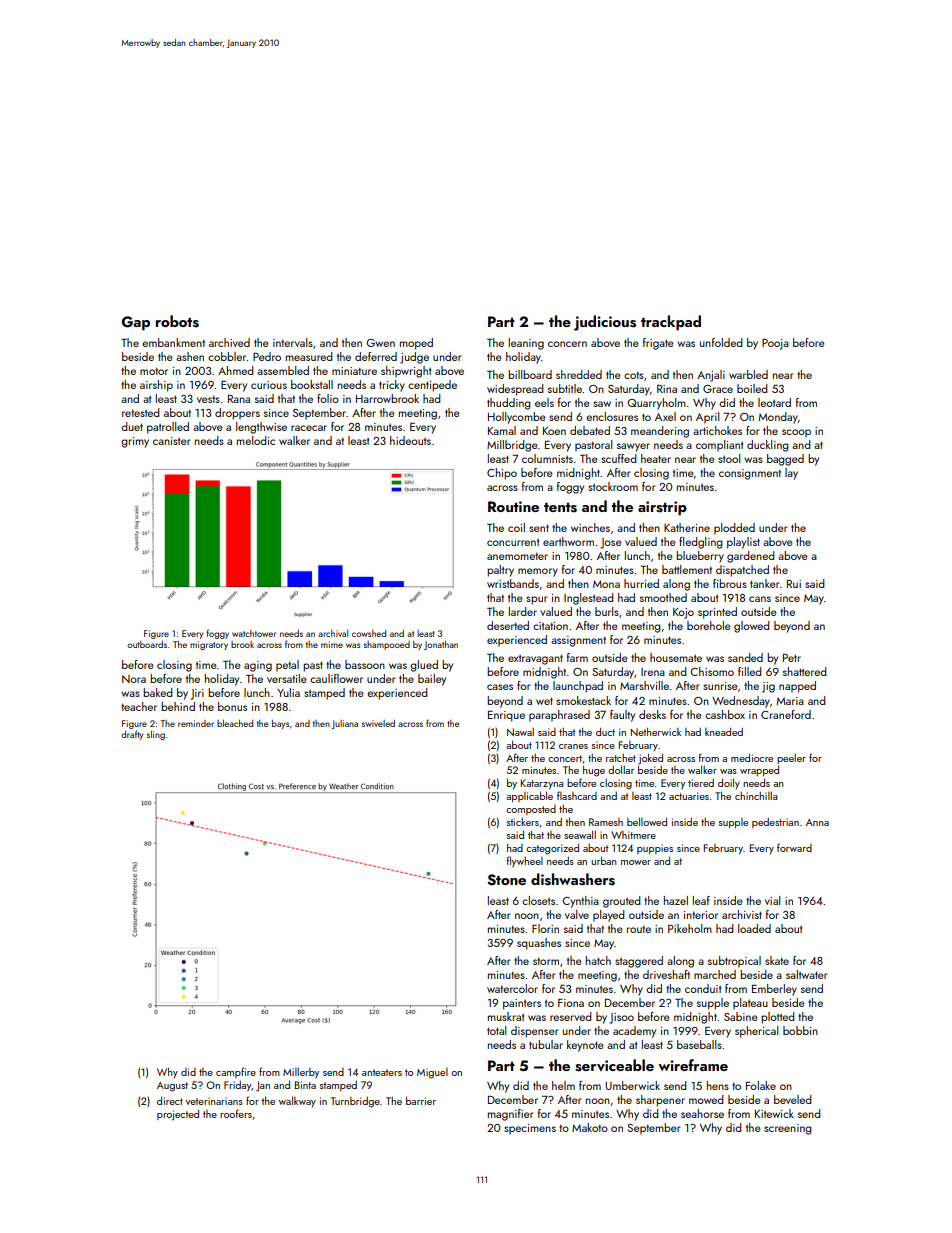 This screenshot has height=1233, width=952. What do you see at coordinates (605, 323) in the screenshot?
I see `judicious` at bounding box center [605, 323].
